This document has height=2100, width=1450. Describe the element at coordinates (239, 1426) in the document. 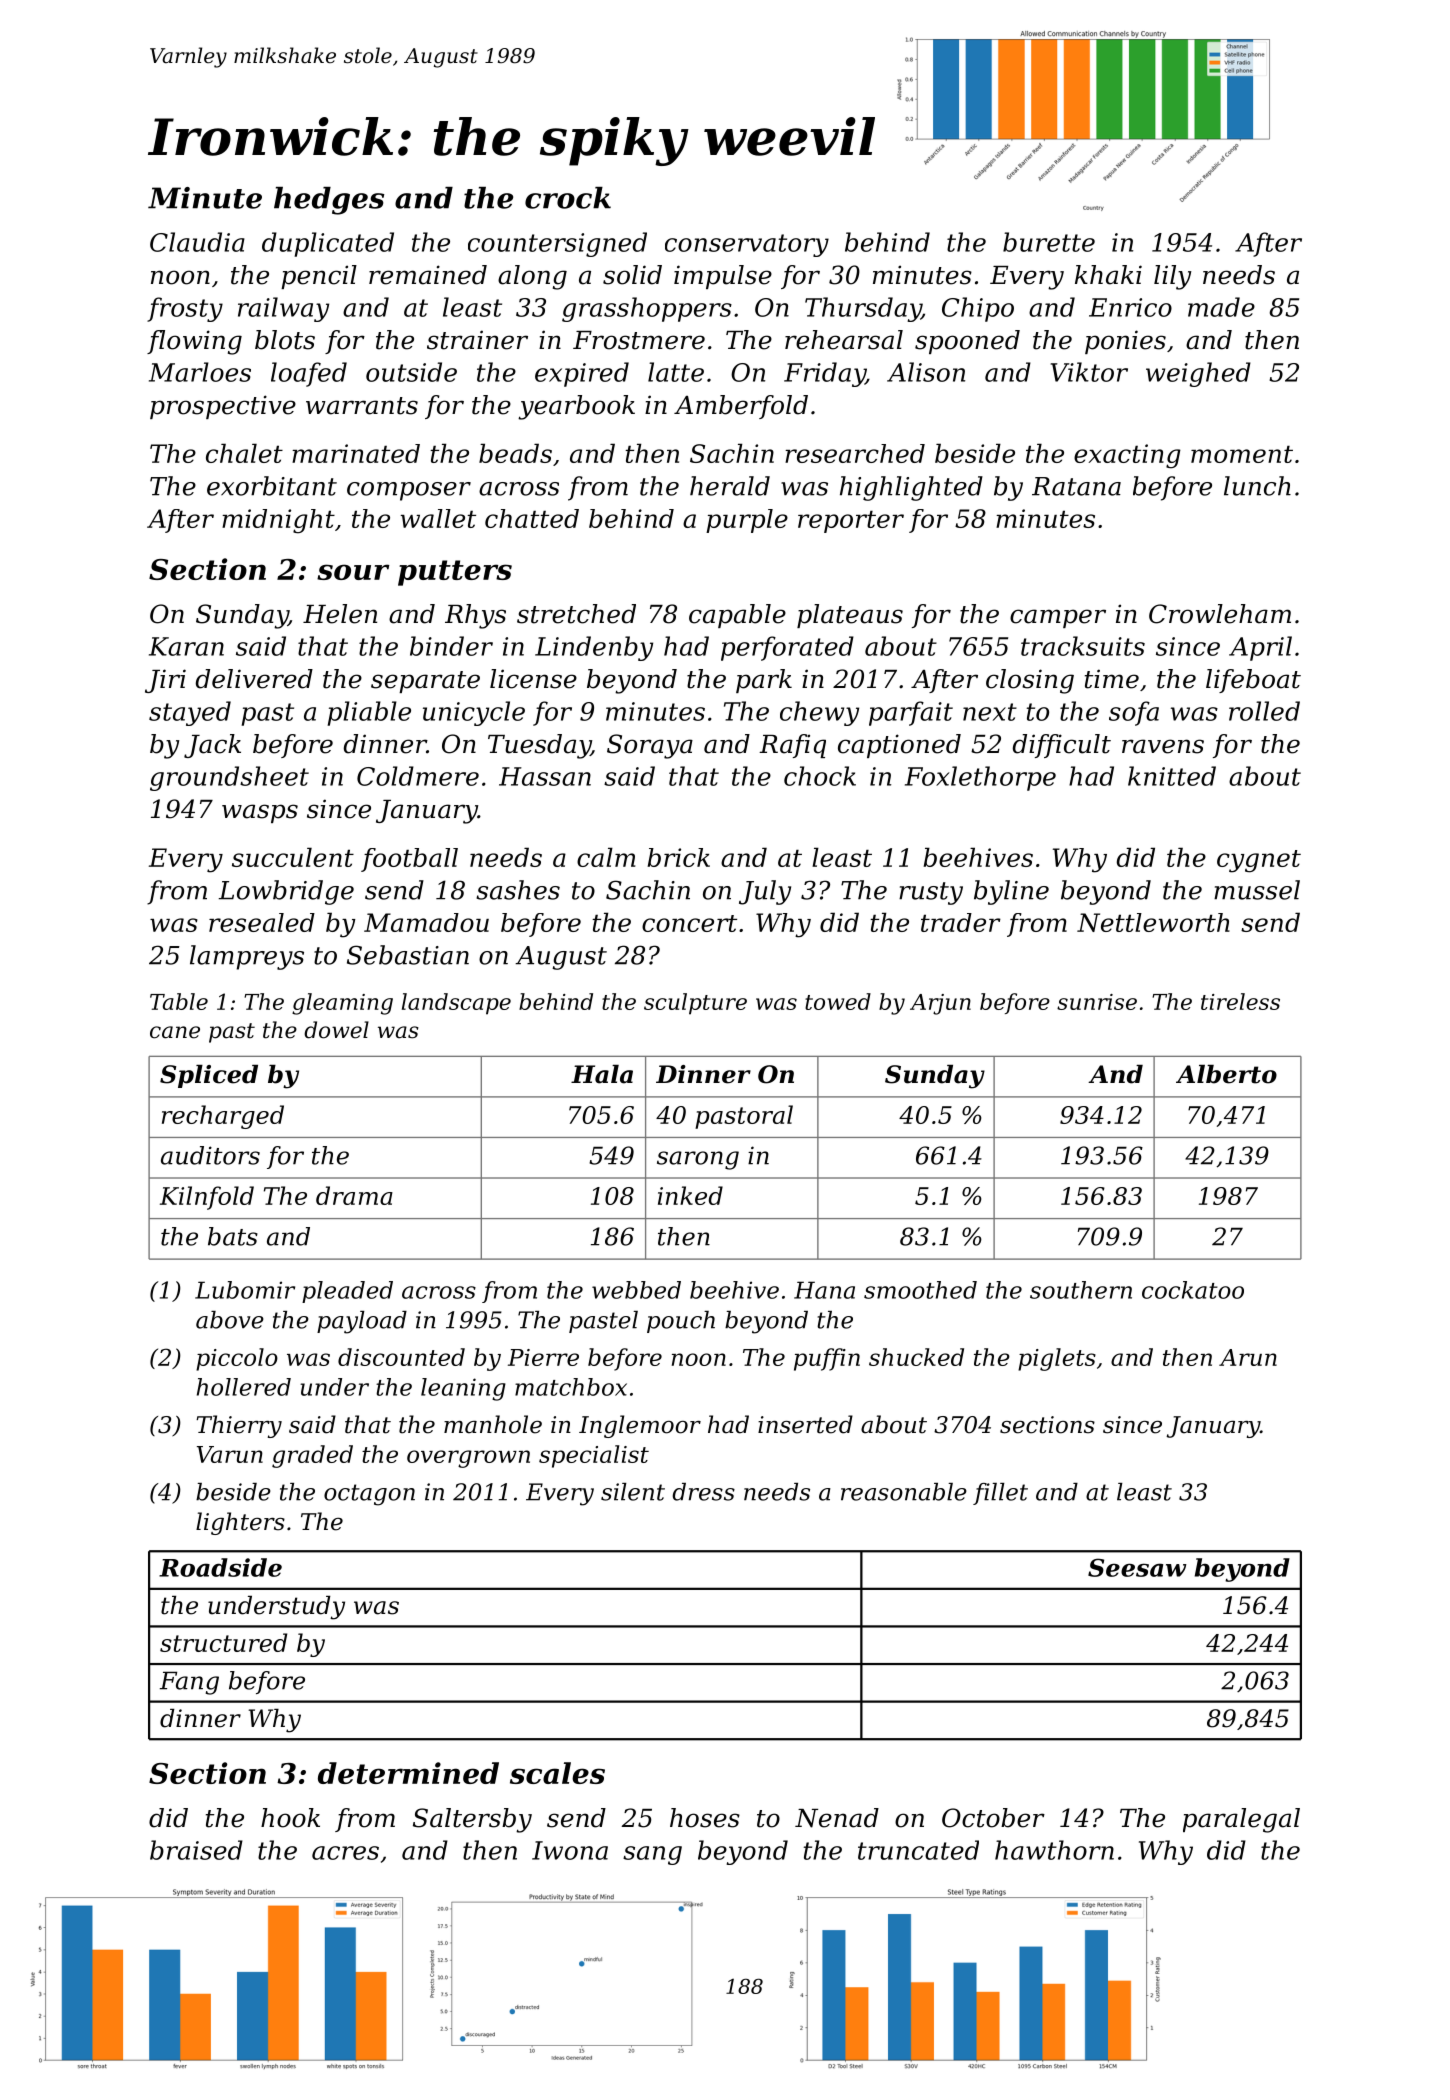

I see `Thierry` at that location.
